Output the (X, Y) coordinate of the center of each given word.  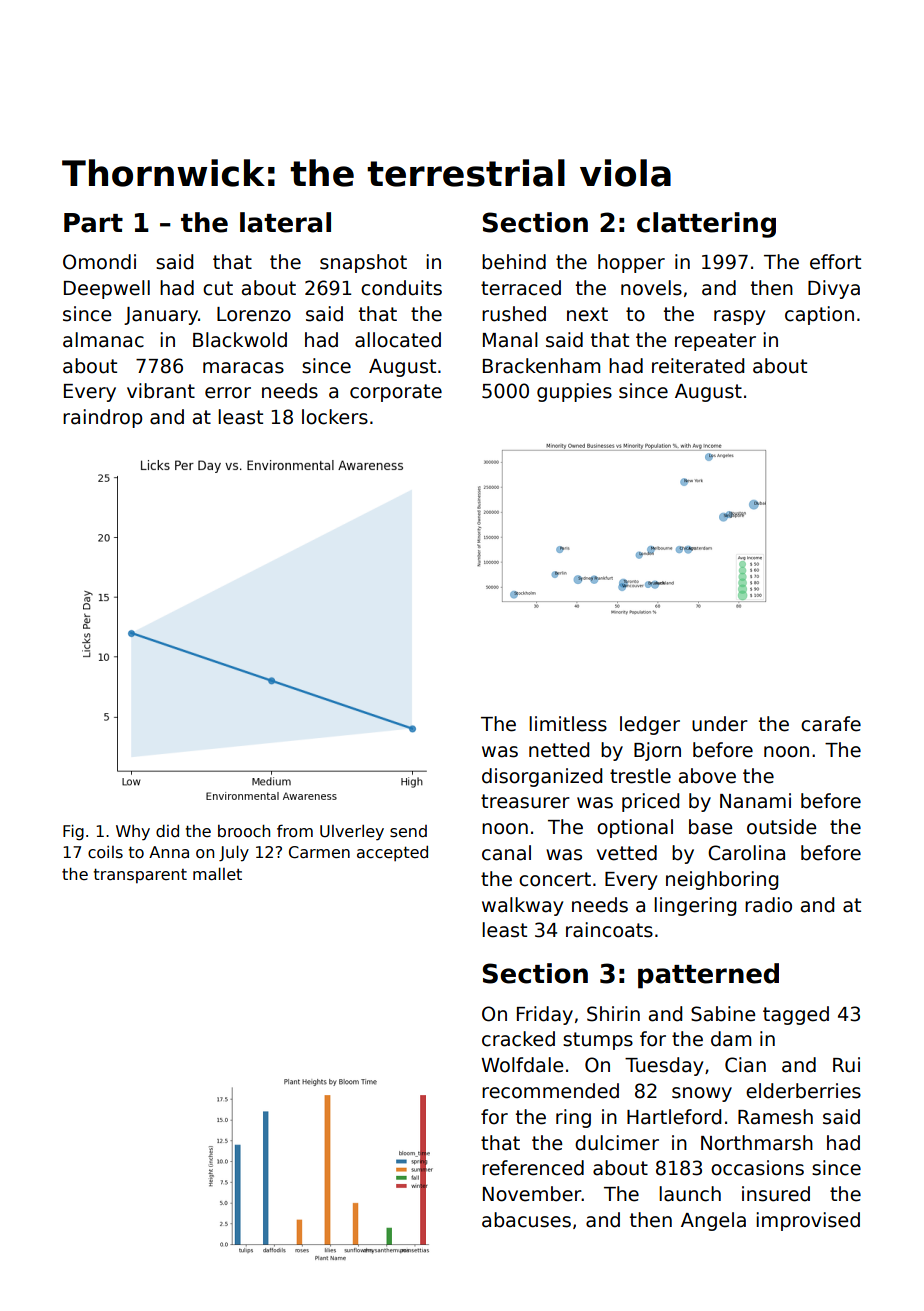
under (720, 724)
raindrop (102, 418)
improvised (808, 1221)
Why (133, 833)
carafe (831, 724)
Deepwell (107, 289)
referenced (533, 1168)
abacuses (526, 1220)
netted (559, 750)
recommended (550, 1091)
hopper (631, 263)
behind (514, 262)
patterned (708, 976)
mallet (217, 874)
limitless (568, 724)
